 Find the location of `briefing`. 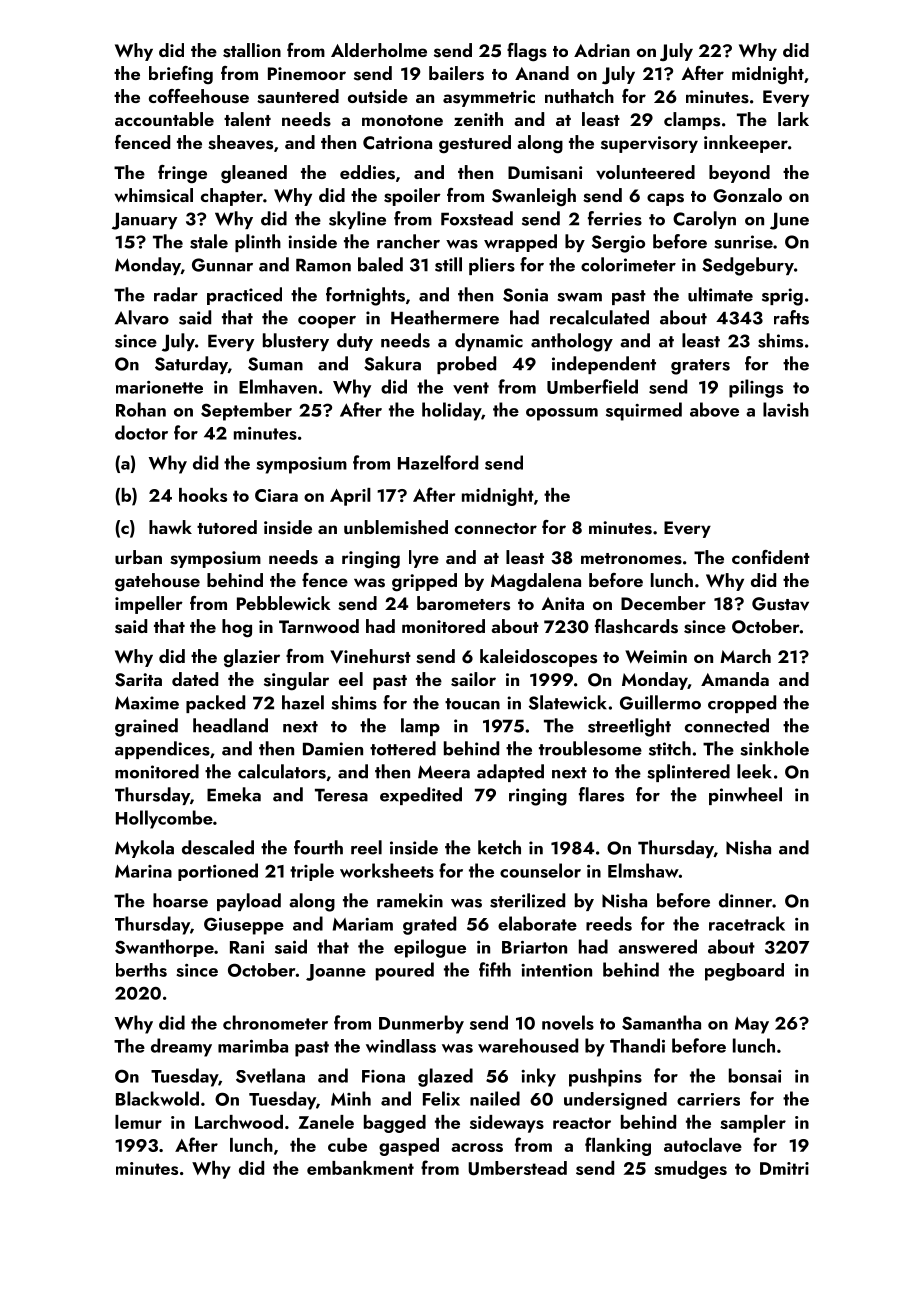

briefing is located at coordinates (181, 75).
